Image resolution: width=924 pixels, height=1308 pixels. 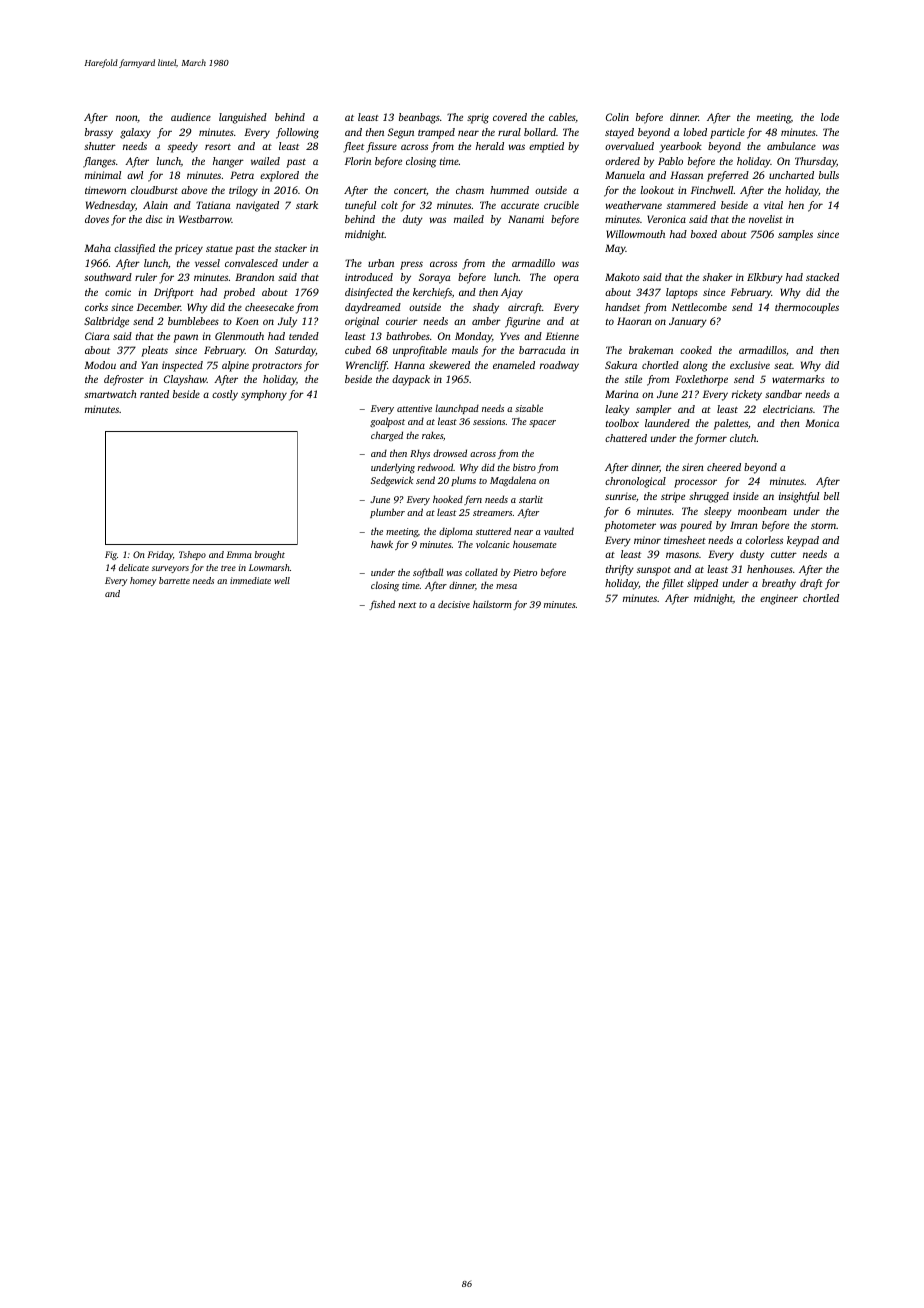 What do you see at coordinates (191, 117) in the screenshot?
I see `audience` at bounding box center [191, 117].
